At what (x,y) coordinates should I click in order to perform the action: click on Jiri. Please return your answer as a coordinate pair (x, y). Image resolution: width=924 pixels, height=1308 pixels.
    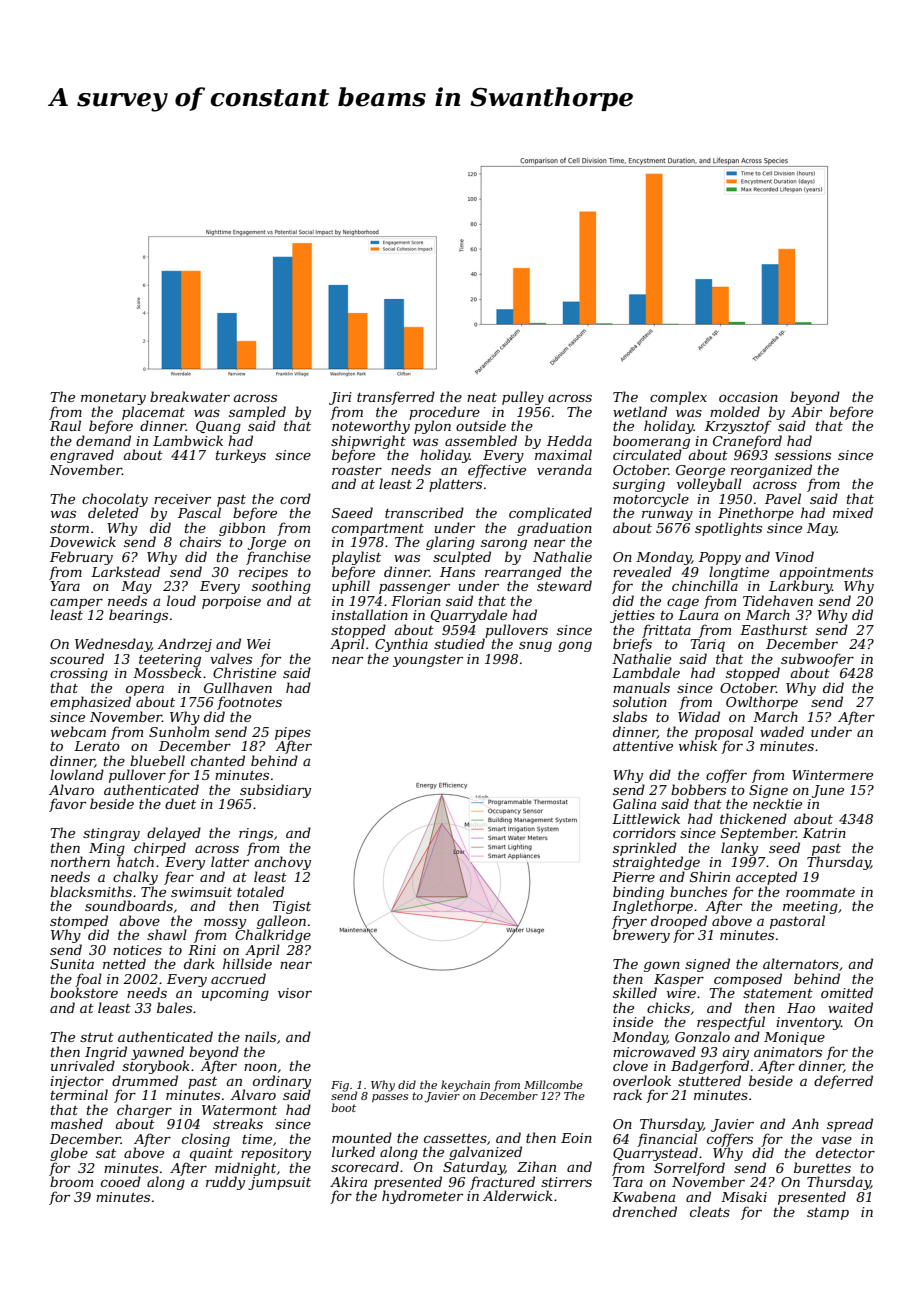
    Looking at the image, I should click on (340, 398).
